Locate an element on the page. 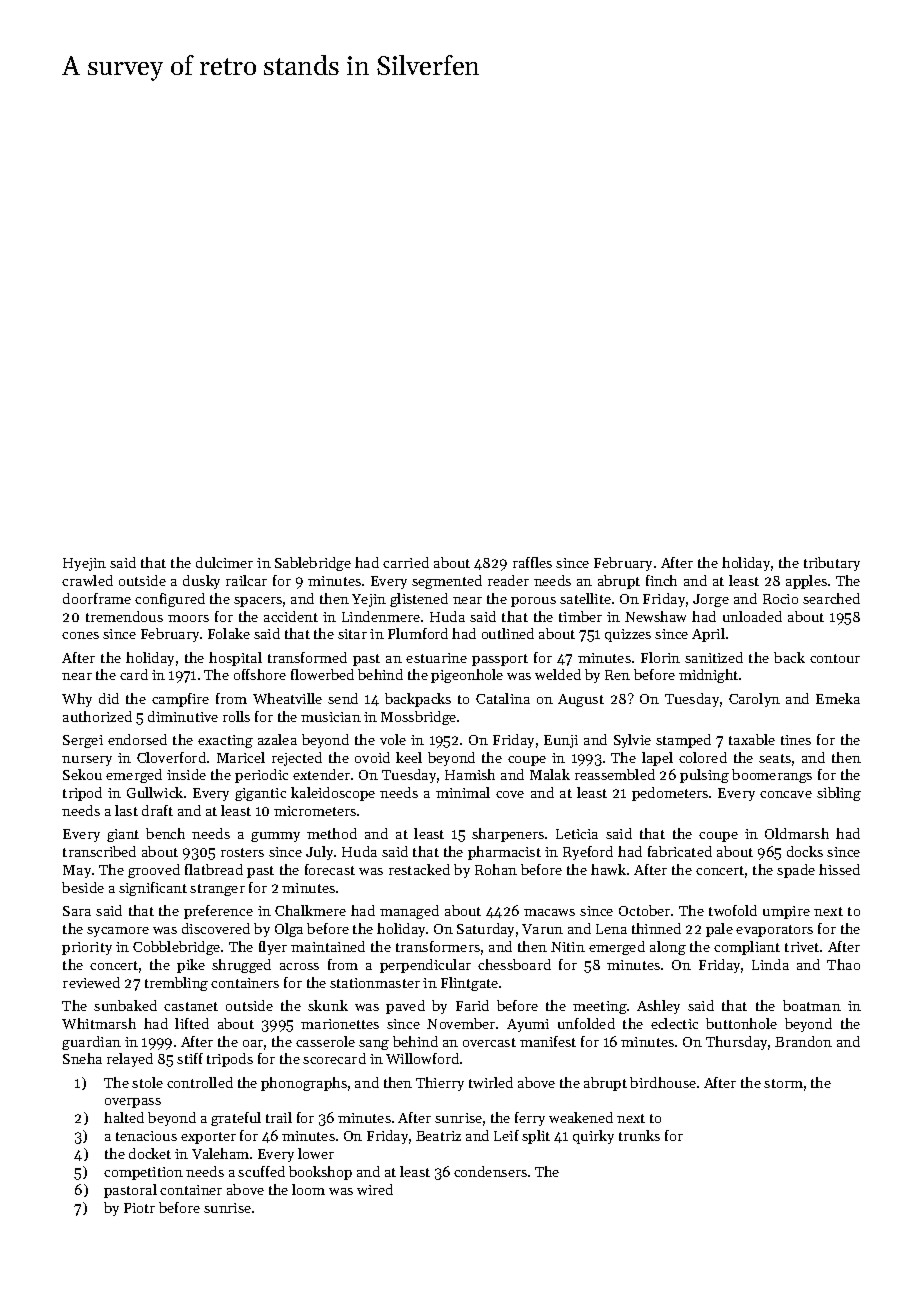  Emeka is located at coordinates (838, 698).
